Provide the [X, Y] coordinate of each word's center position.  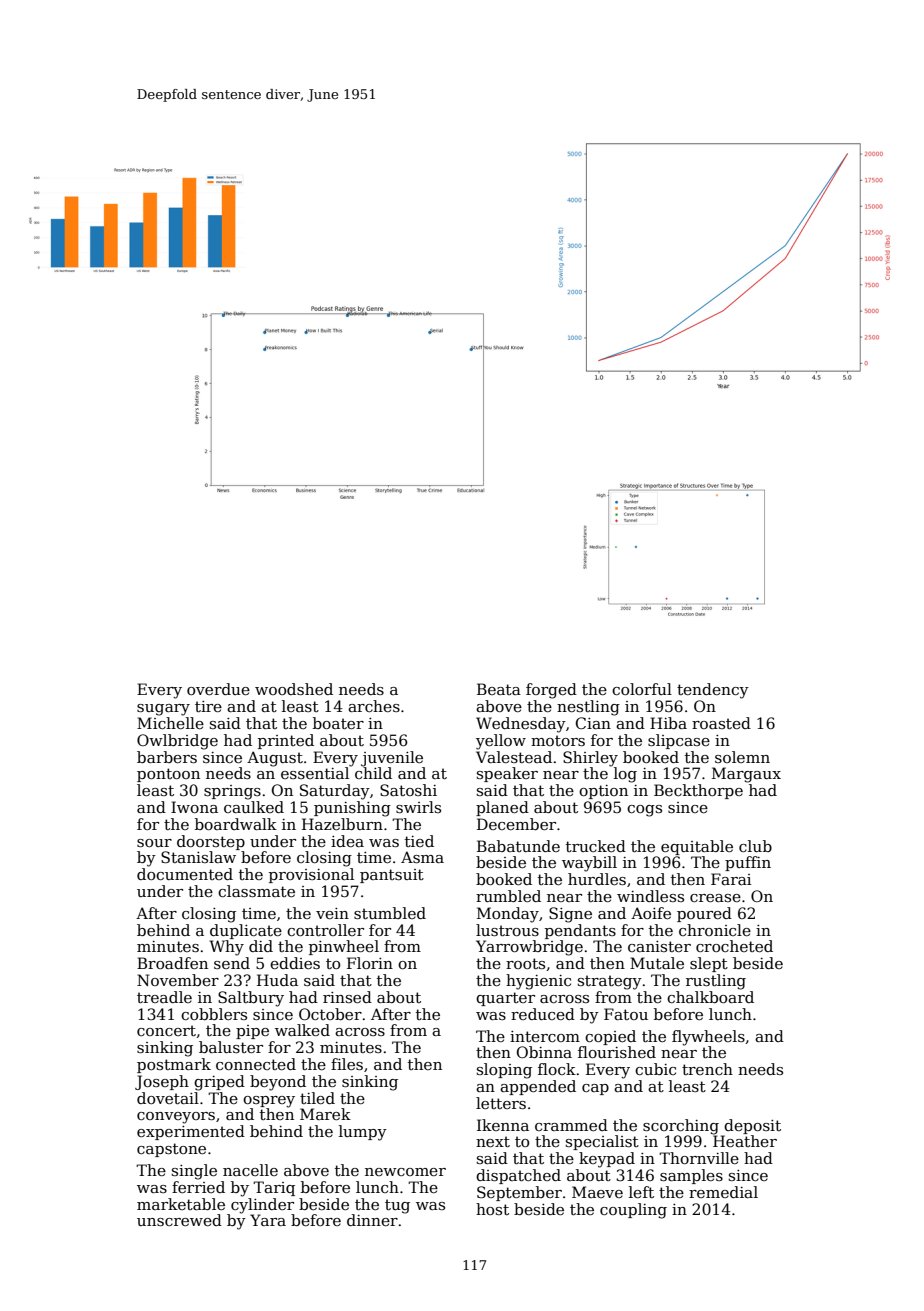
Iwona [194, 807]
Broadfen [172, 963]
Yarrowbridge [529, 948]
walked [302, 1030]
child [373, 773]
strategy [610, 982]
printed [286, 741]
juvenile [392, 759]
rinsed [347, 997]
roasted [721, 723]
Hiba [668, 723]
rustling [716, 982]
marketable [181, 1204]
